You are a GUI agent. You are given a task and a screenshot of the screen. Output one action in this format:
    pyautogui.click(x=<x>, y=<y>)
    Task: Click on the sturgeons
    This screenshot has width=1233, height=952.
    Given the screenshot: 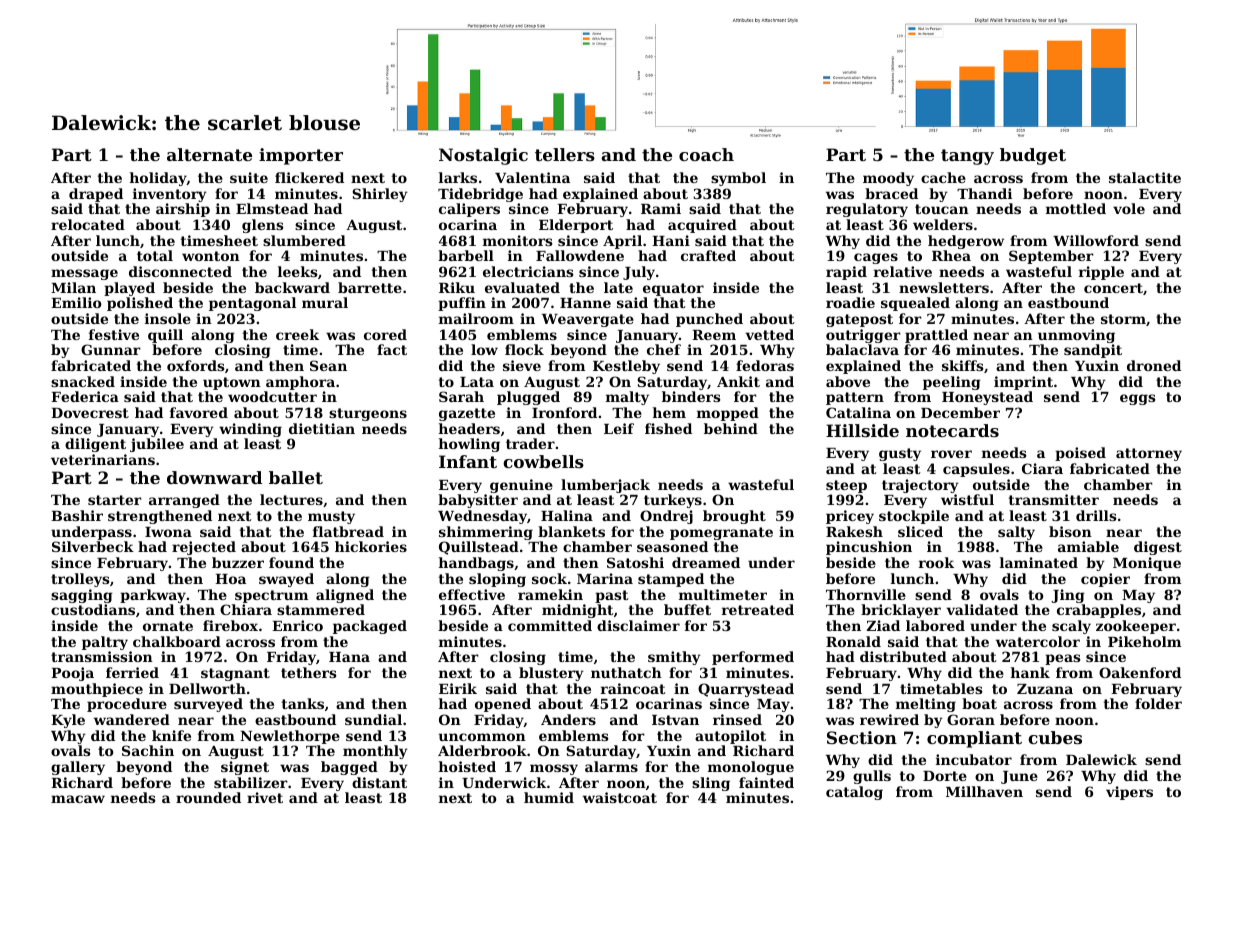 What is the action you would take?
    pyautogui.click(x=368, y=414)
